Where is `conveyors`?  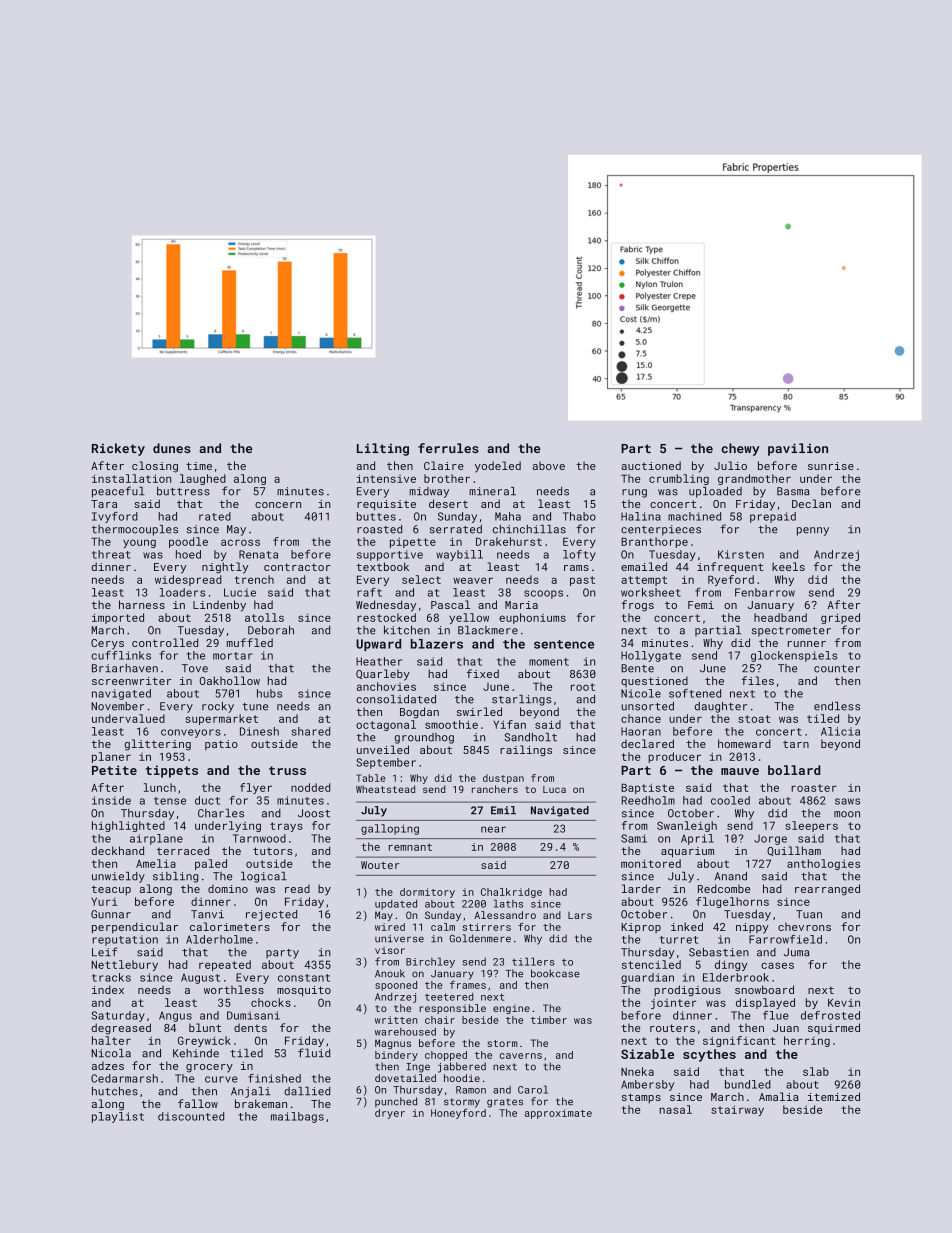
conveyors is located at coordinates (191, 733).
